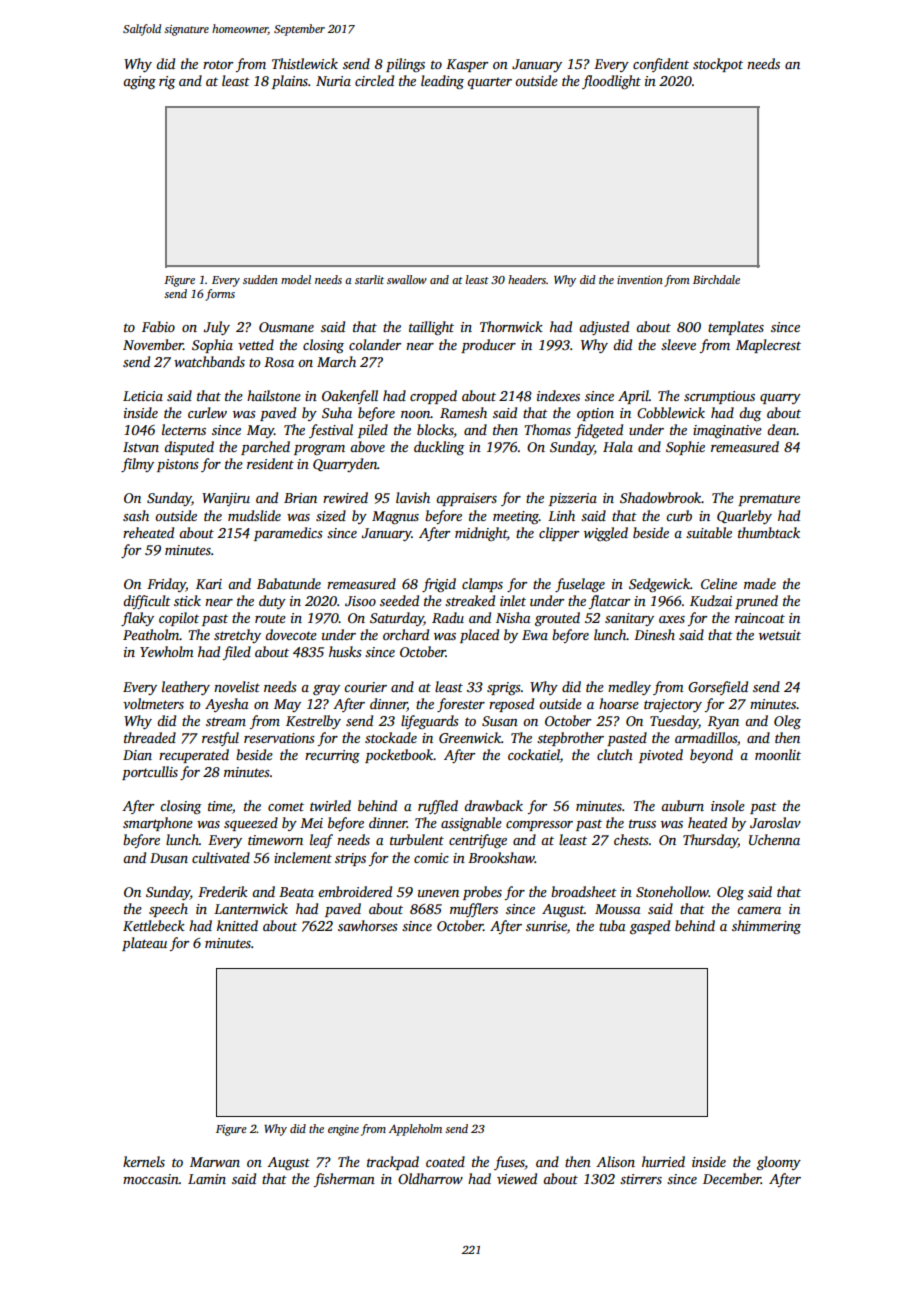  I want to click on colander, so click(375, 344).
